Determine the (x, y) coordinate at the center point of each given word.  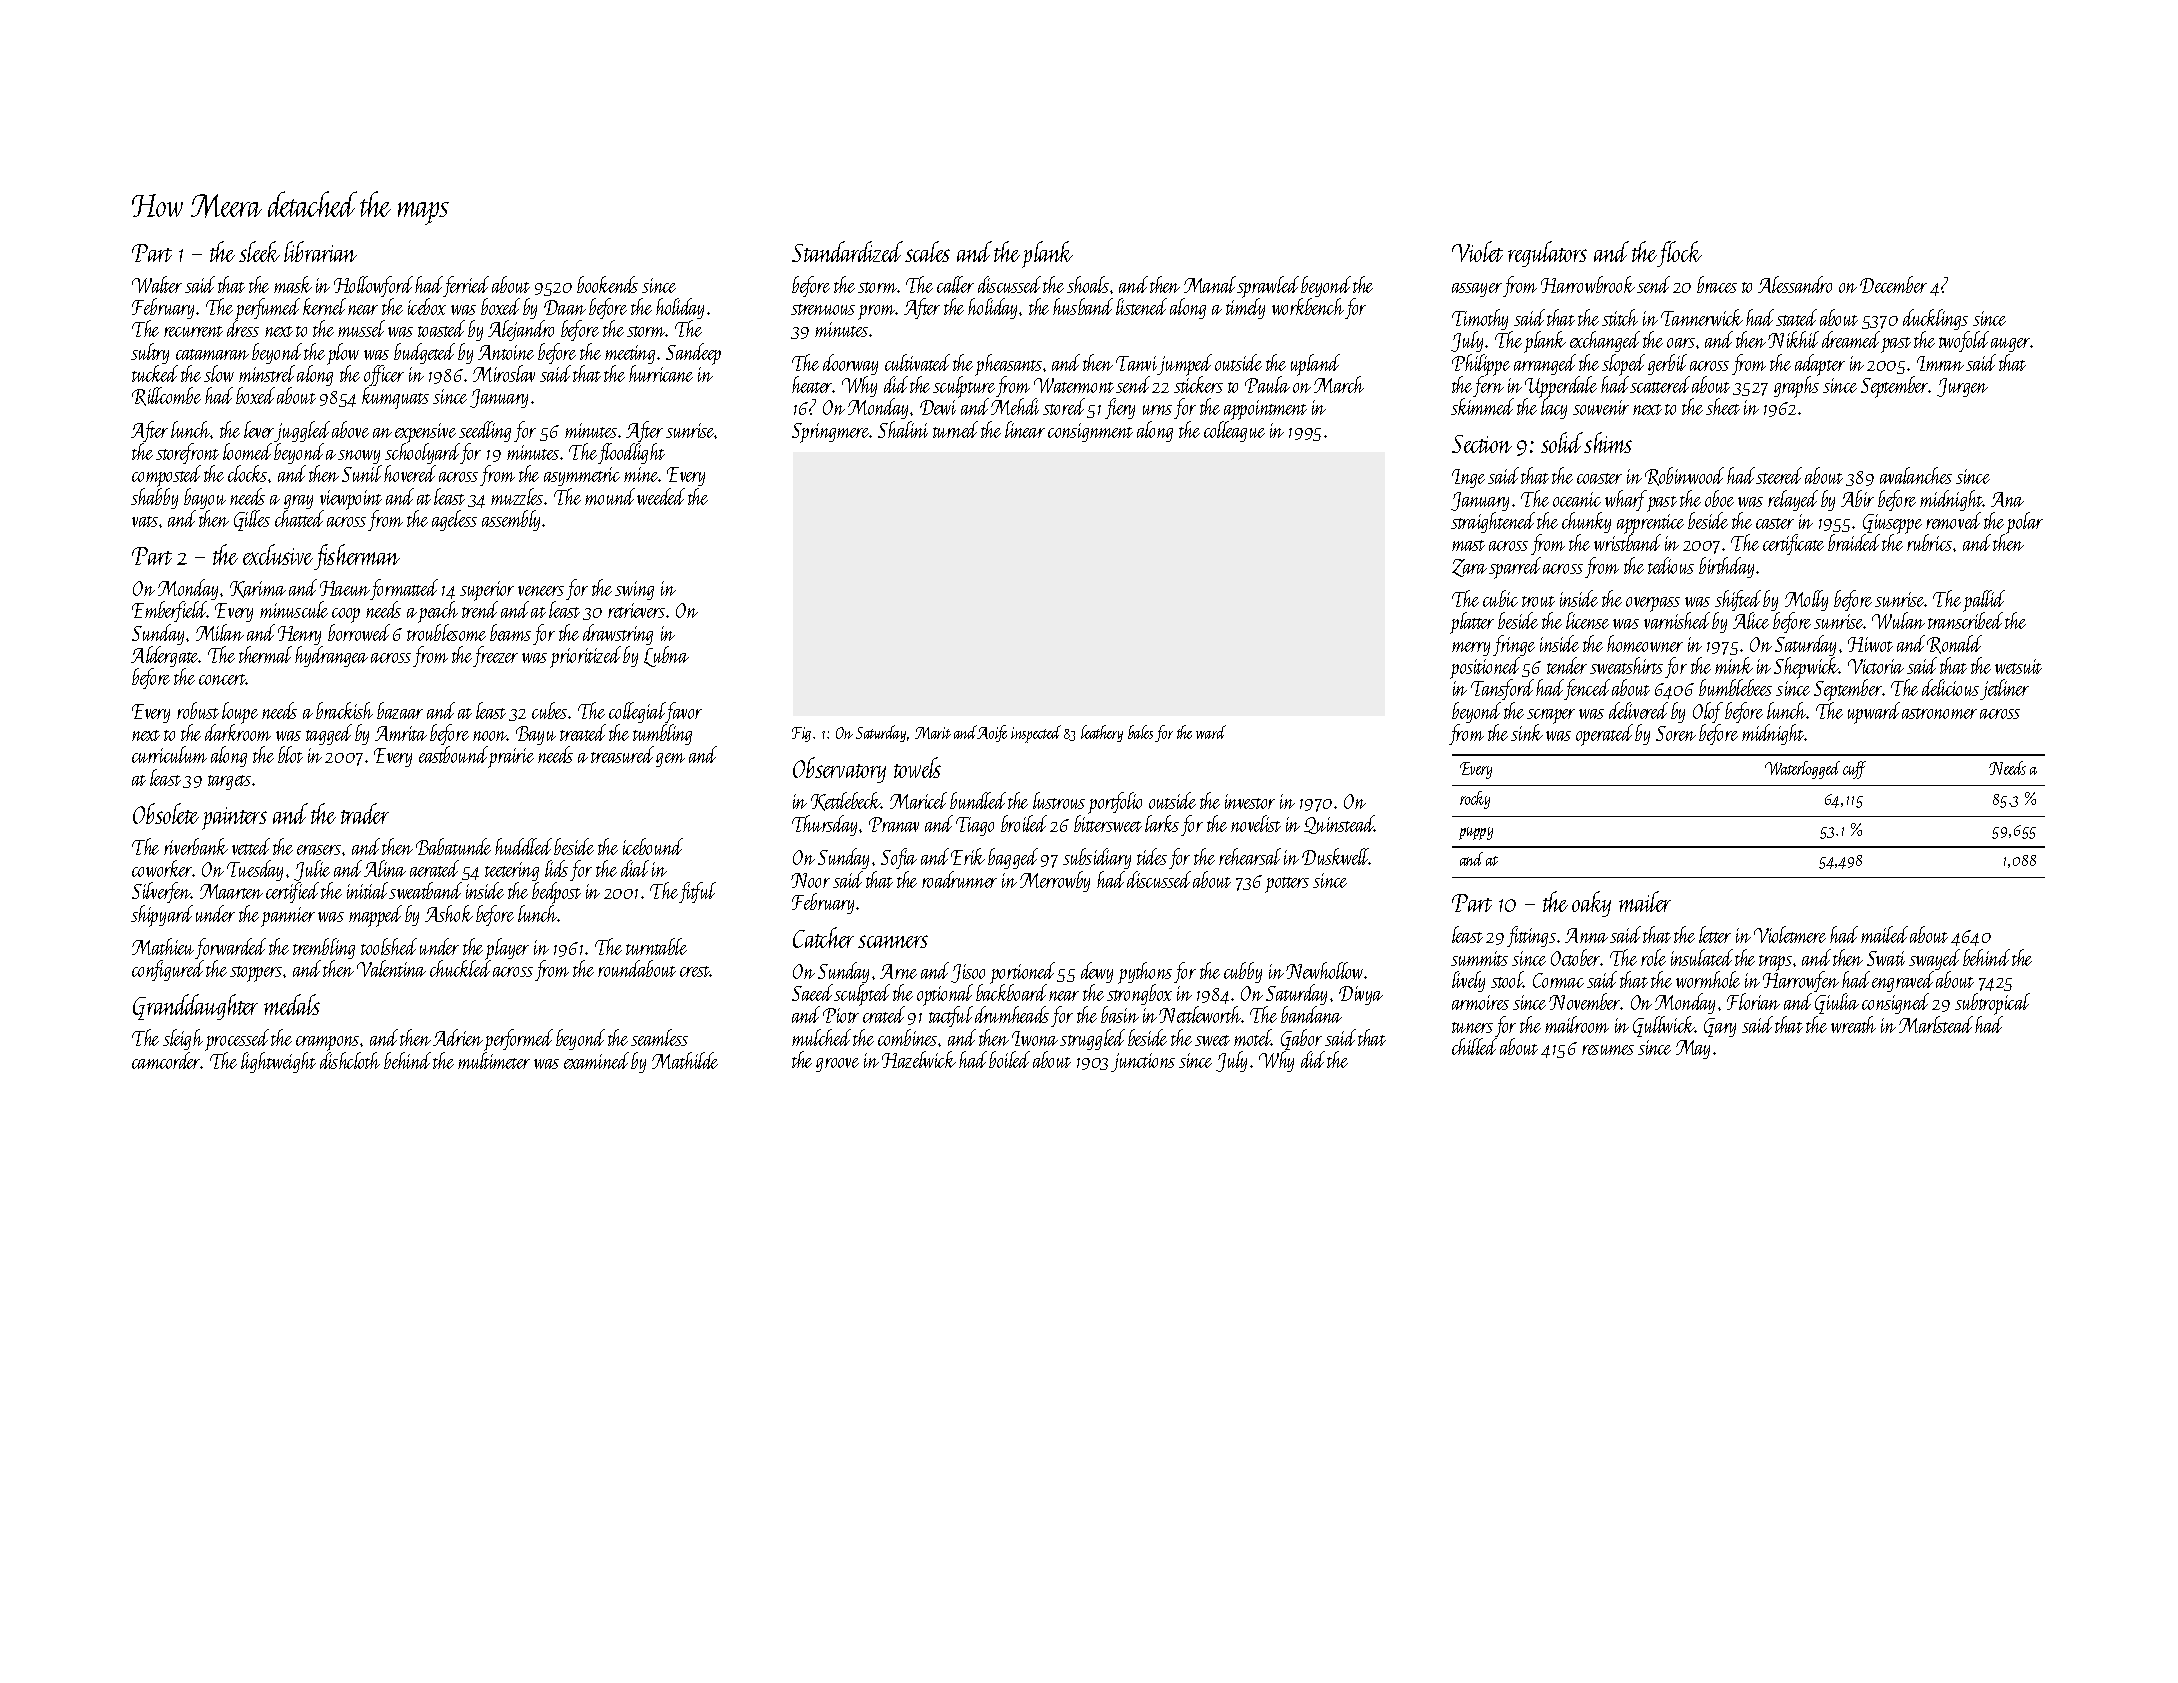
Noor (810, 880)
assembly (511, 520)
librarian (320, 251)
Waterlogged (1802, 770)
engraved (1903, 981)
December (1893, 284)
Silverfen (161, 892)
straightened (1493, 522)
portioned (1022, 973)
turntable (656, 946)
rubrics (1929, 543)
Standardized (847, 251)
